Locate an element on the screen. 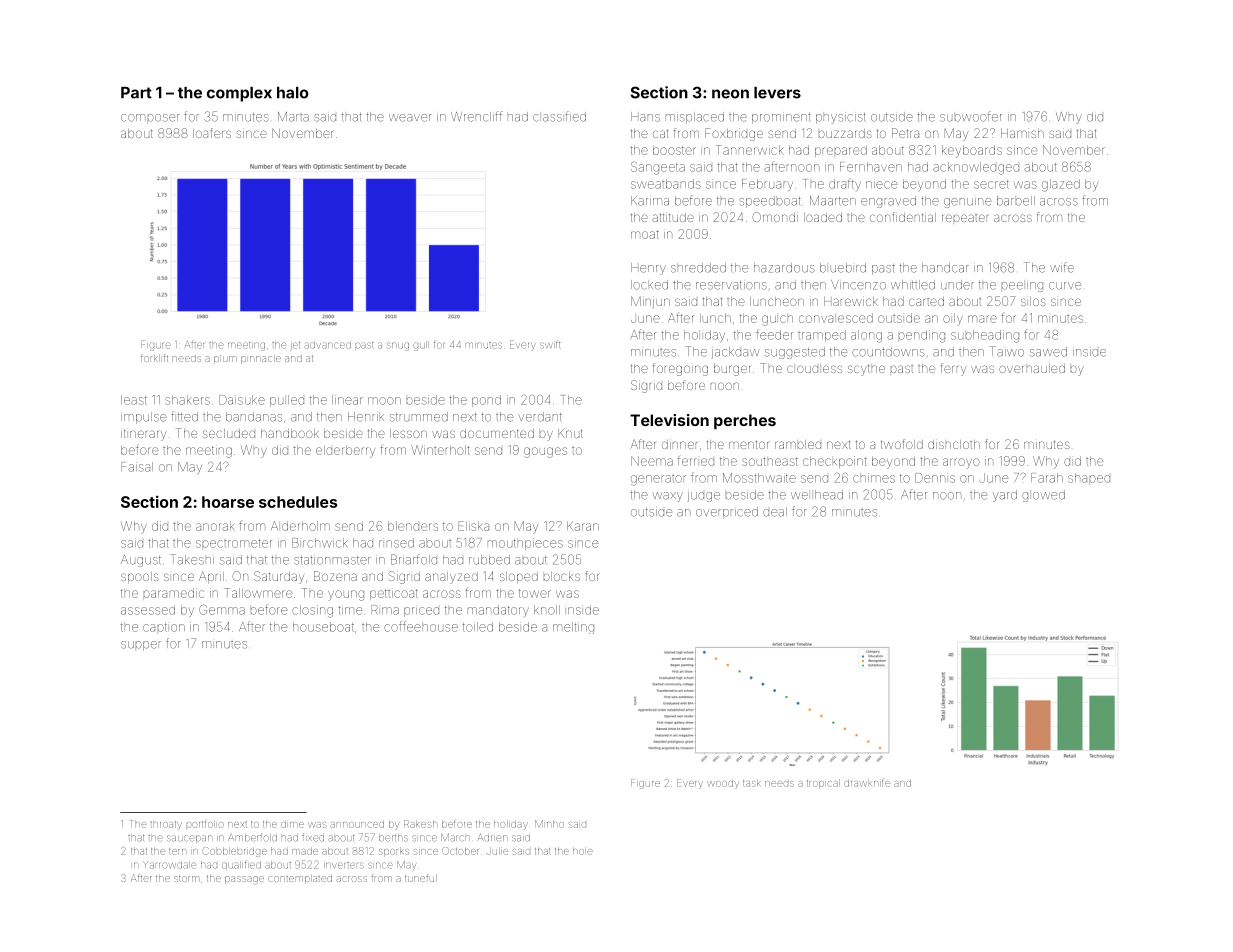 Image resolution: width=1233 pixels, height=952 pixels. advanced is located at coordinates (328, 345).
